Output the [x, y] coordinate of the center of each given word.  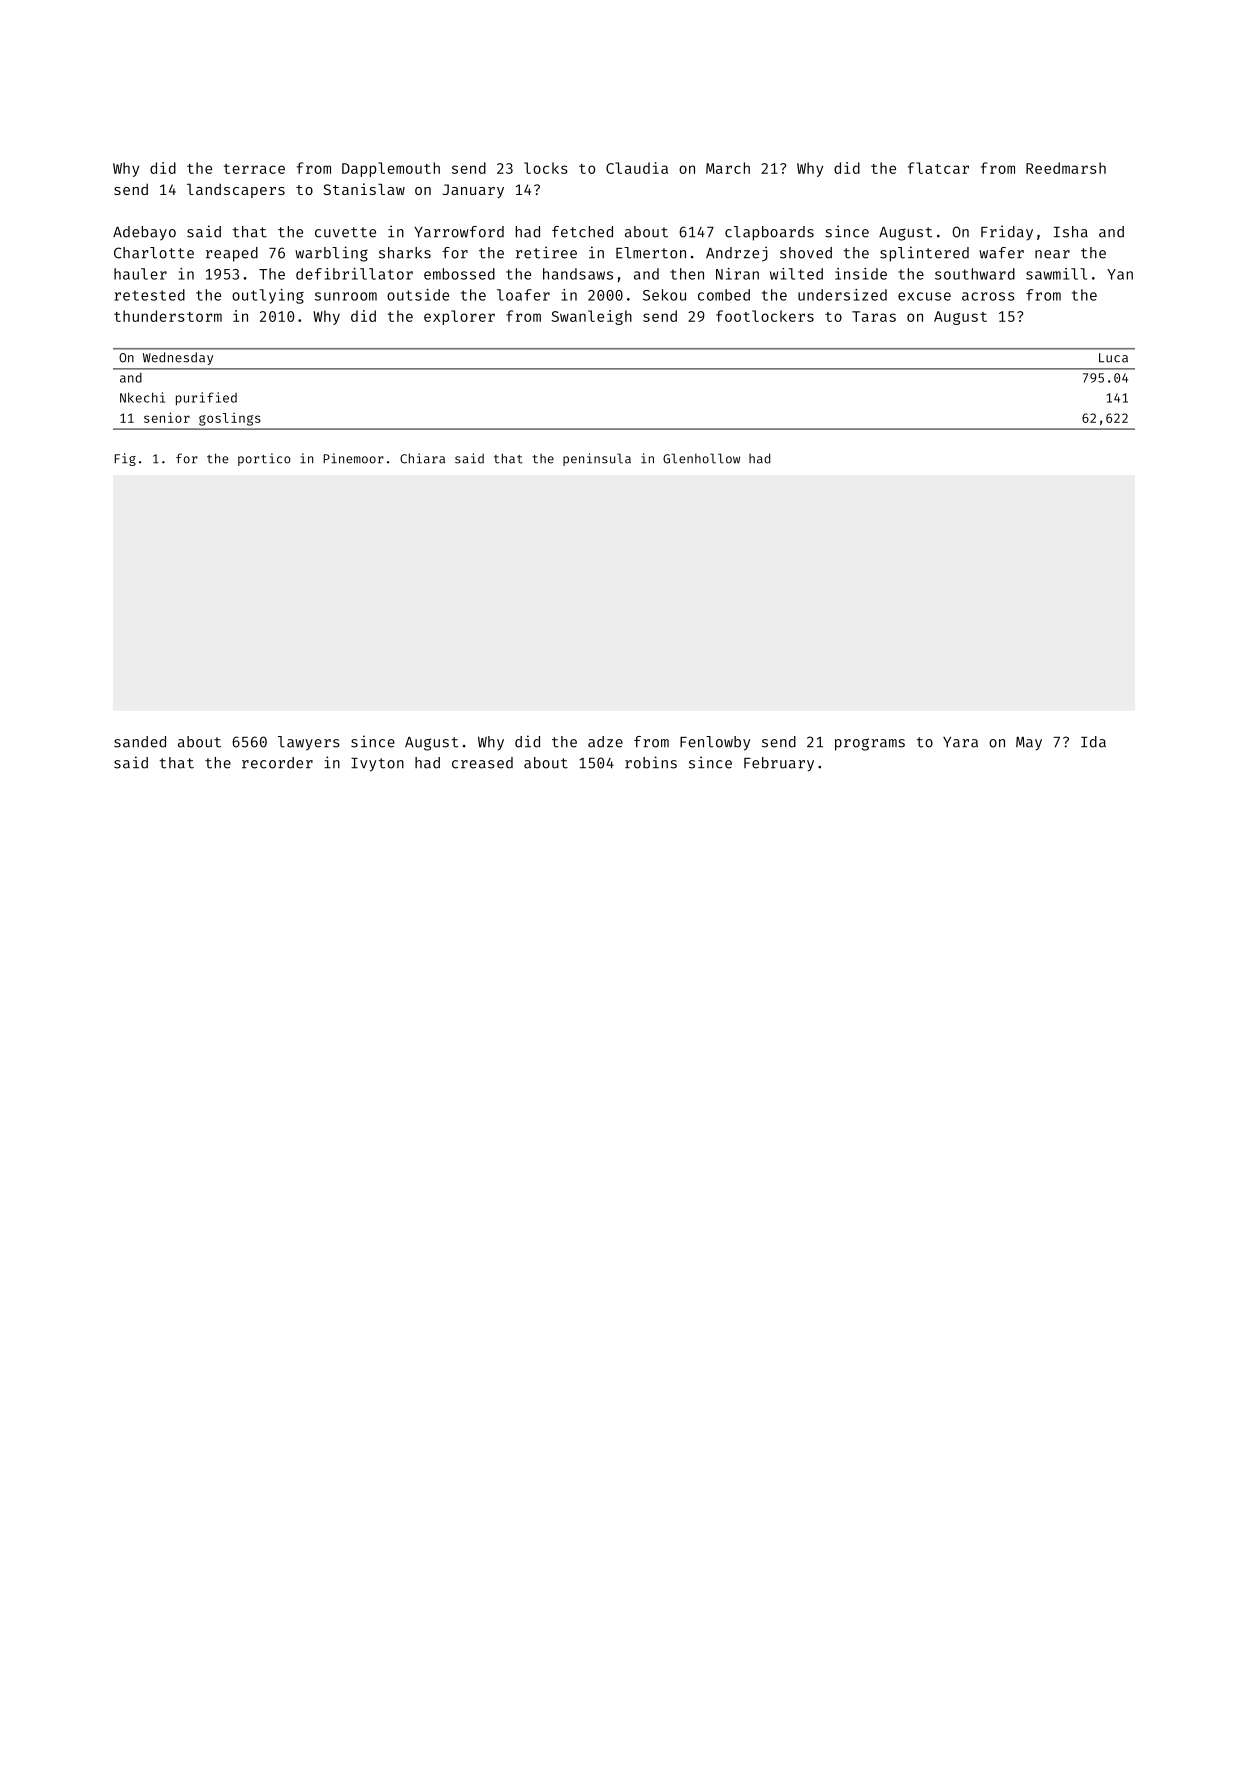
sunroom [346, 296]
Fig [125, 459]
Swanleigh [591, 317]
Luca [1113, 358]
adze [605, 742]
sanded [140, 742]
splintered [924, 254]
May [1029, 744]
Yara [960, 742]
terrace [254, 169]
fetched [582, 232]
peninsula [597, 459]
